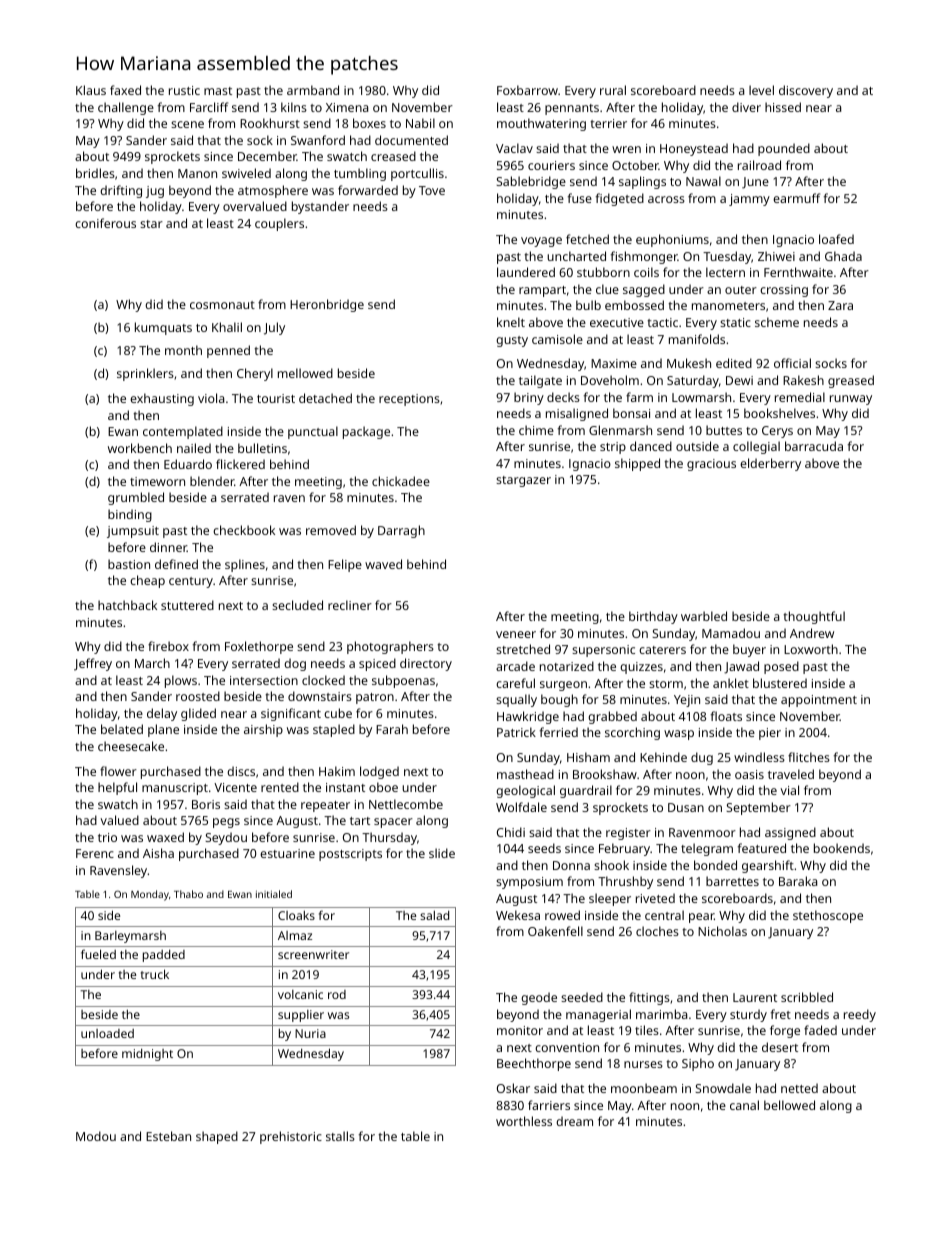 This screenshot has width=952, height=1233. What do you see at coordinates (305, 373) in the screenshot?
I see `mellowed` at bounding box center [305, 373].
